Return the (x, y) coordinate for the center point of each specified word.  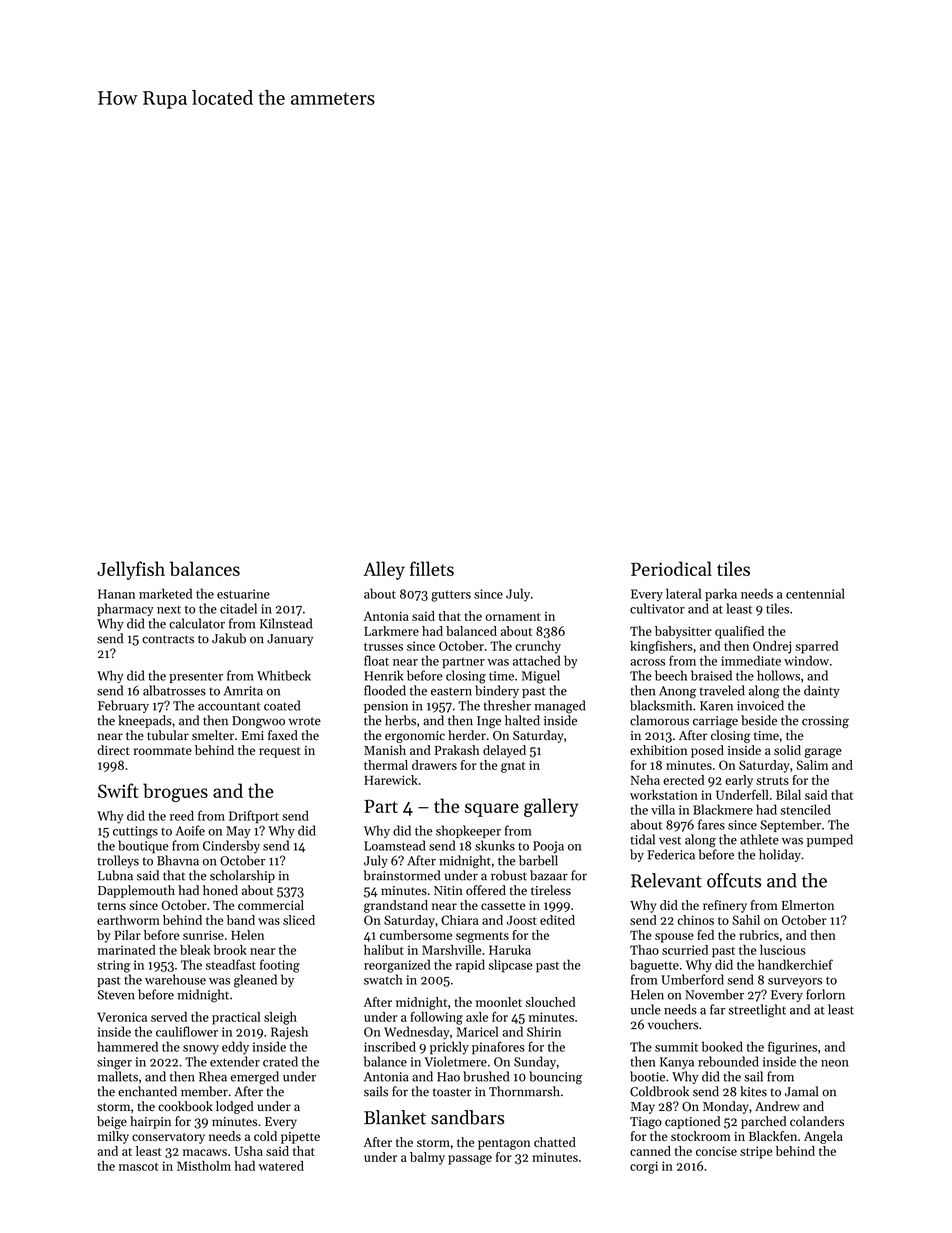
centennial (815, 593)
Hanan (116, 594)
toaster (452, 1092)
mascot (139, 1167)
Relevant (666, 880)
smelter (213, 735)
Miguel (541, 677)
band (241, 920)
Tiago (646, 1123)
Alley (384, 570)
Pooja (548, 847)
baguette (654, 966)
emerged (255, 1078)
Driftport (254, 816)
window (806, 660)
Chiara (460, 920)
